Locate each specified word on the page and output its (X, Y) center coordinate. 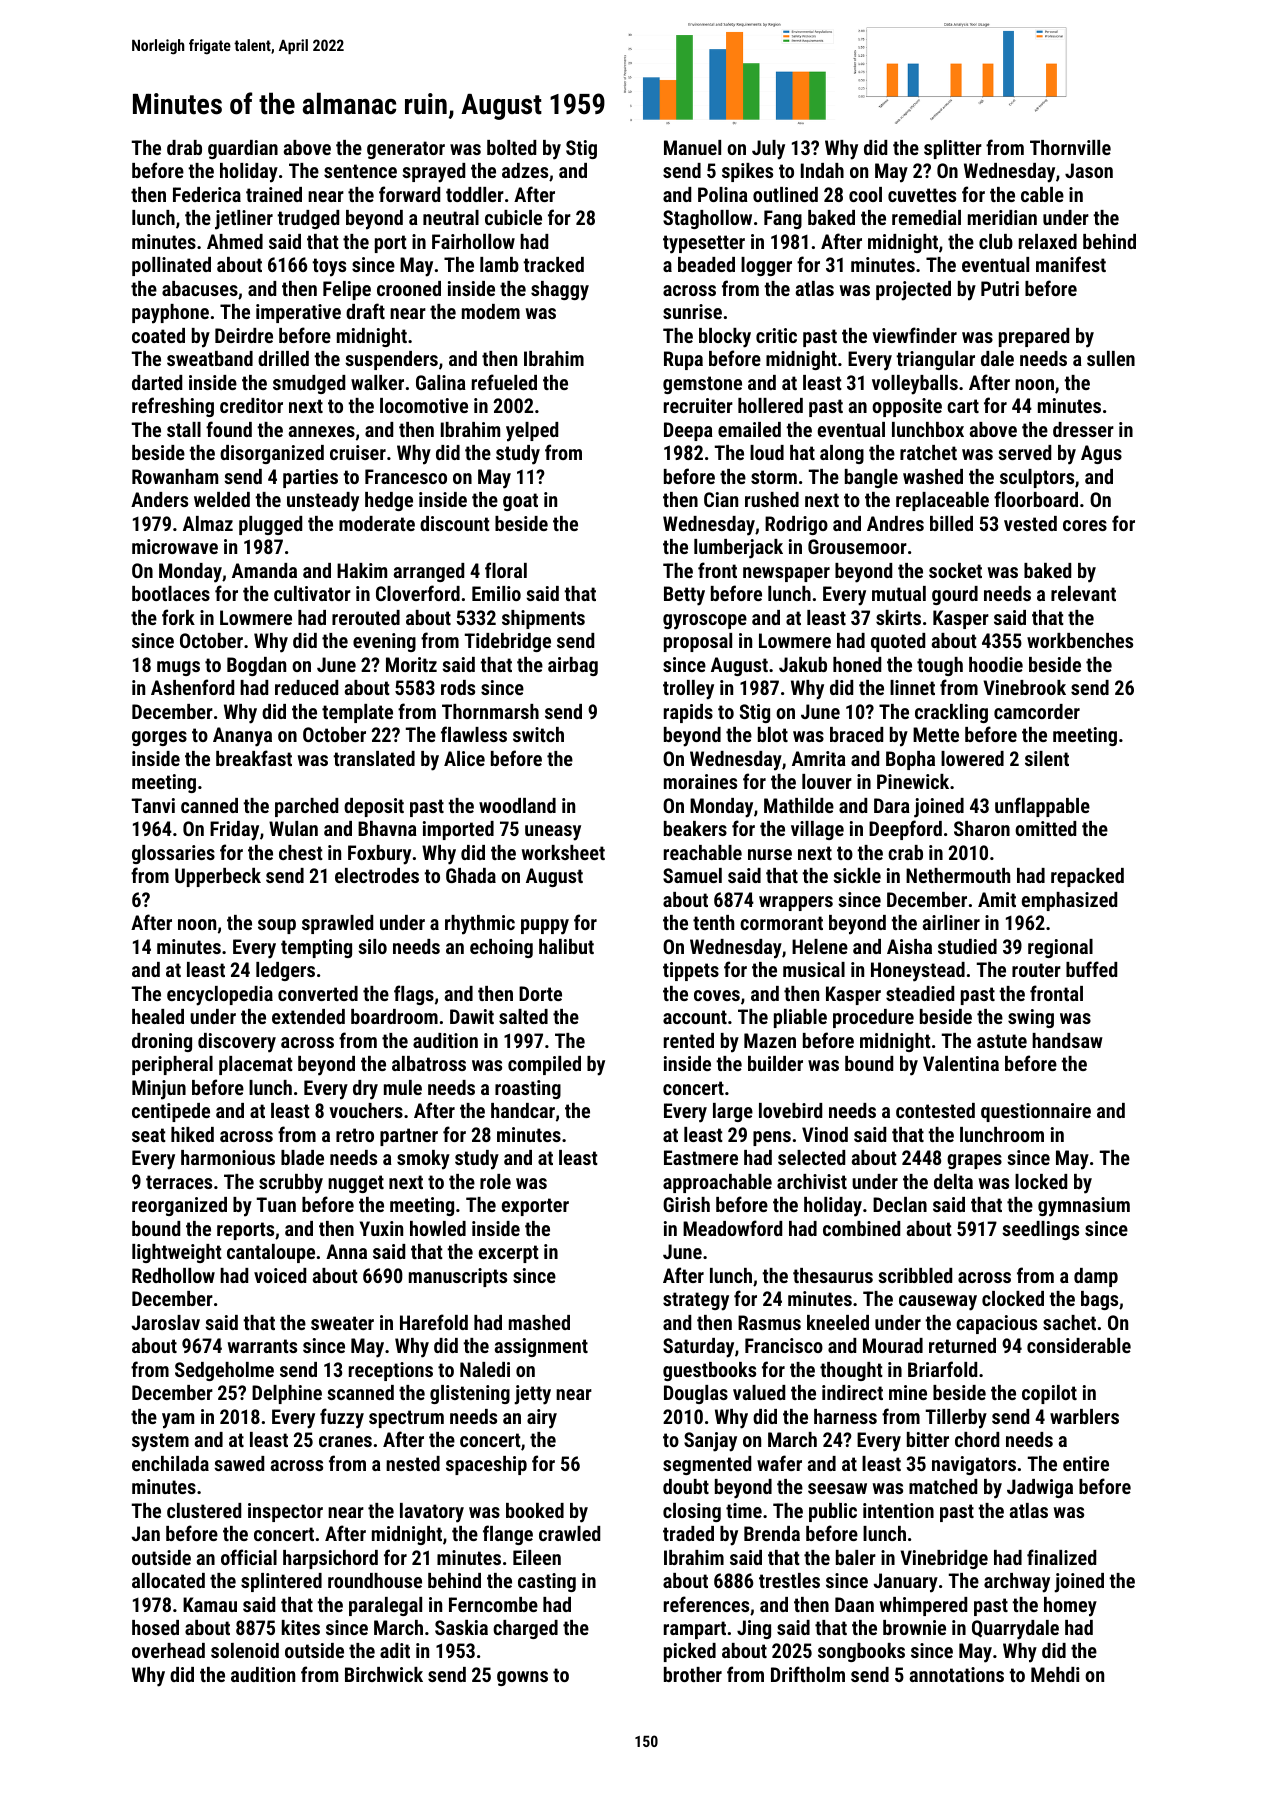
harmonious (228, 1157)
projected (913, 291)
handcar (523, 1110)
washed (933, 476)
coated (158, 335)
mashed (539, 1322)
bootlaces (171, 593)
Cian (721, 499)
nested (413, 1463)
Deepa (688, 431)
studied (967, 946)
